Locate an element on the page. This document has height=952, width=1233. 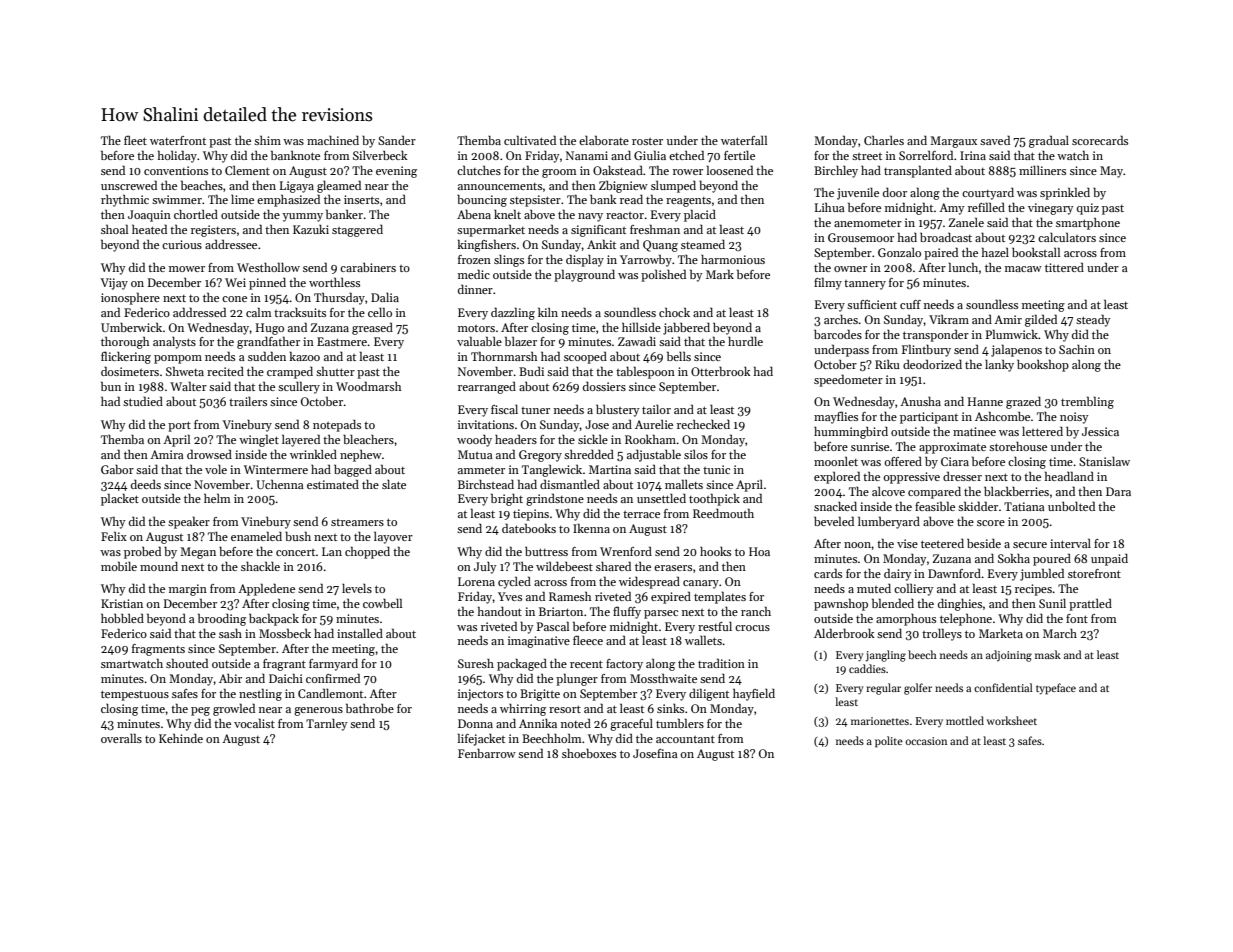
Fenbarrow is located at coordinates (487, 753).
